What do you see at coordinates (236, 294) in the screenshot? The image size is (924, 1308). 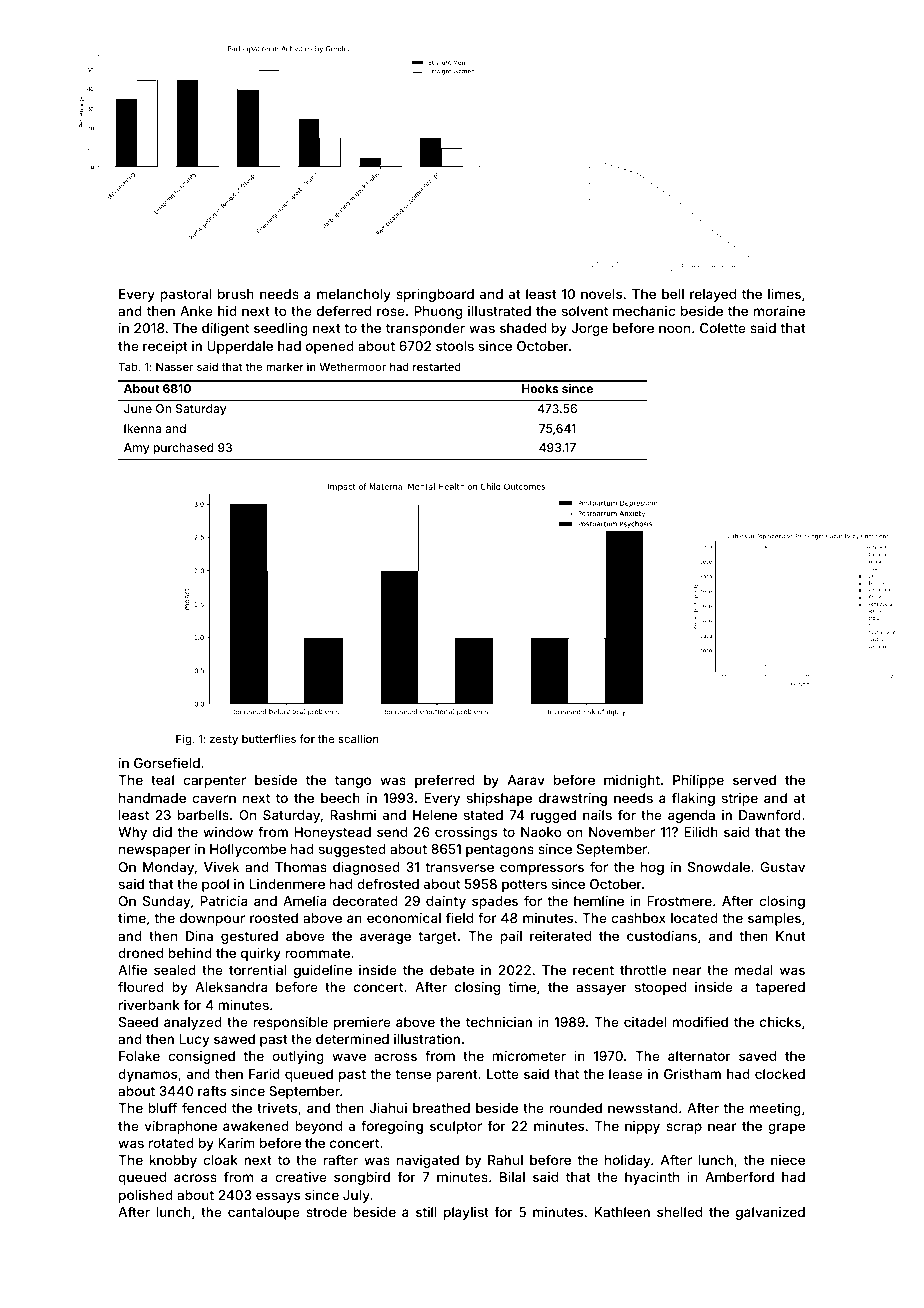 I see `brush` at bounding box center [236, 294].
